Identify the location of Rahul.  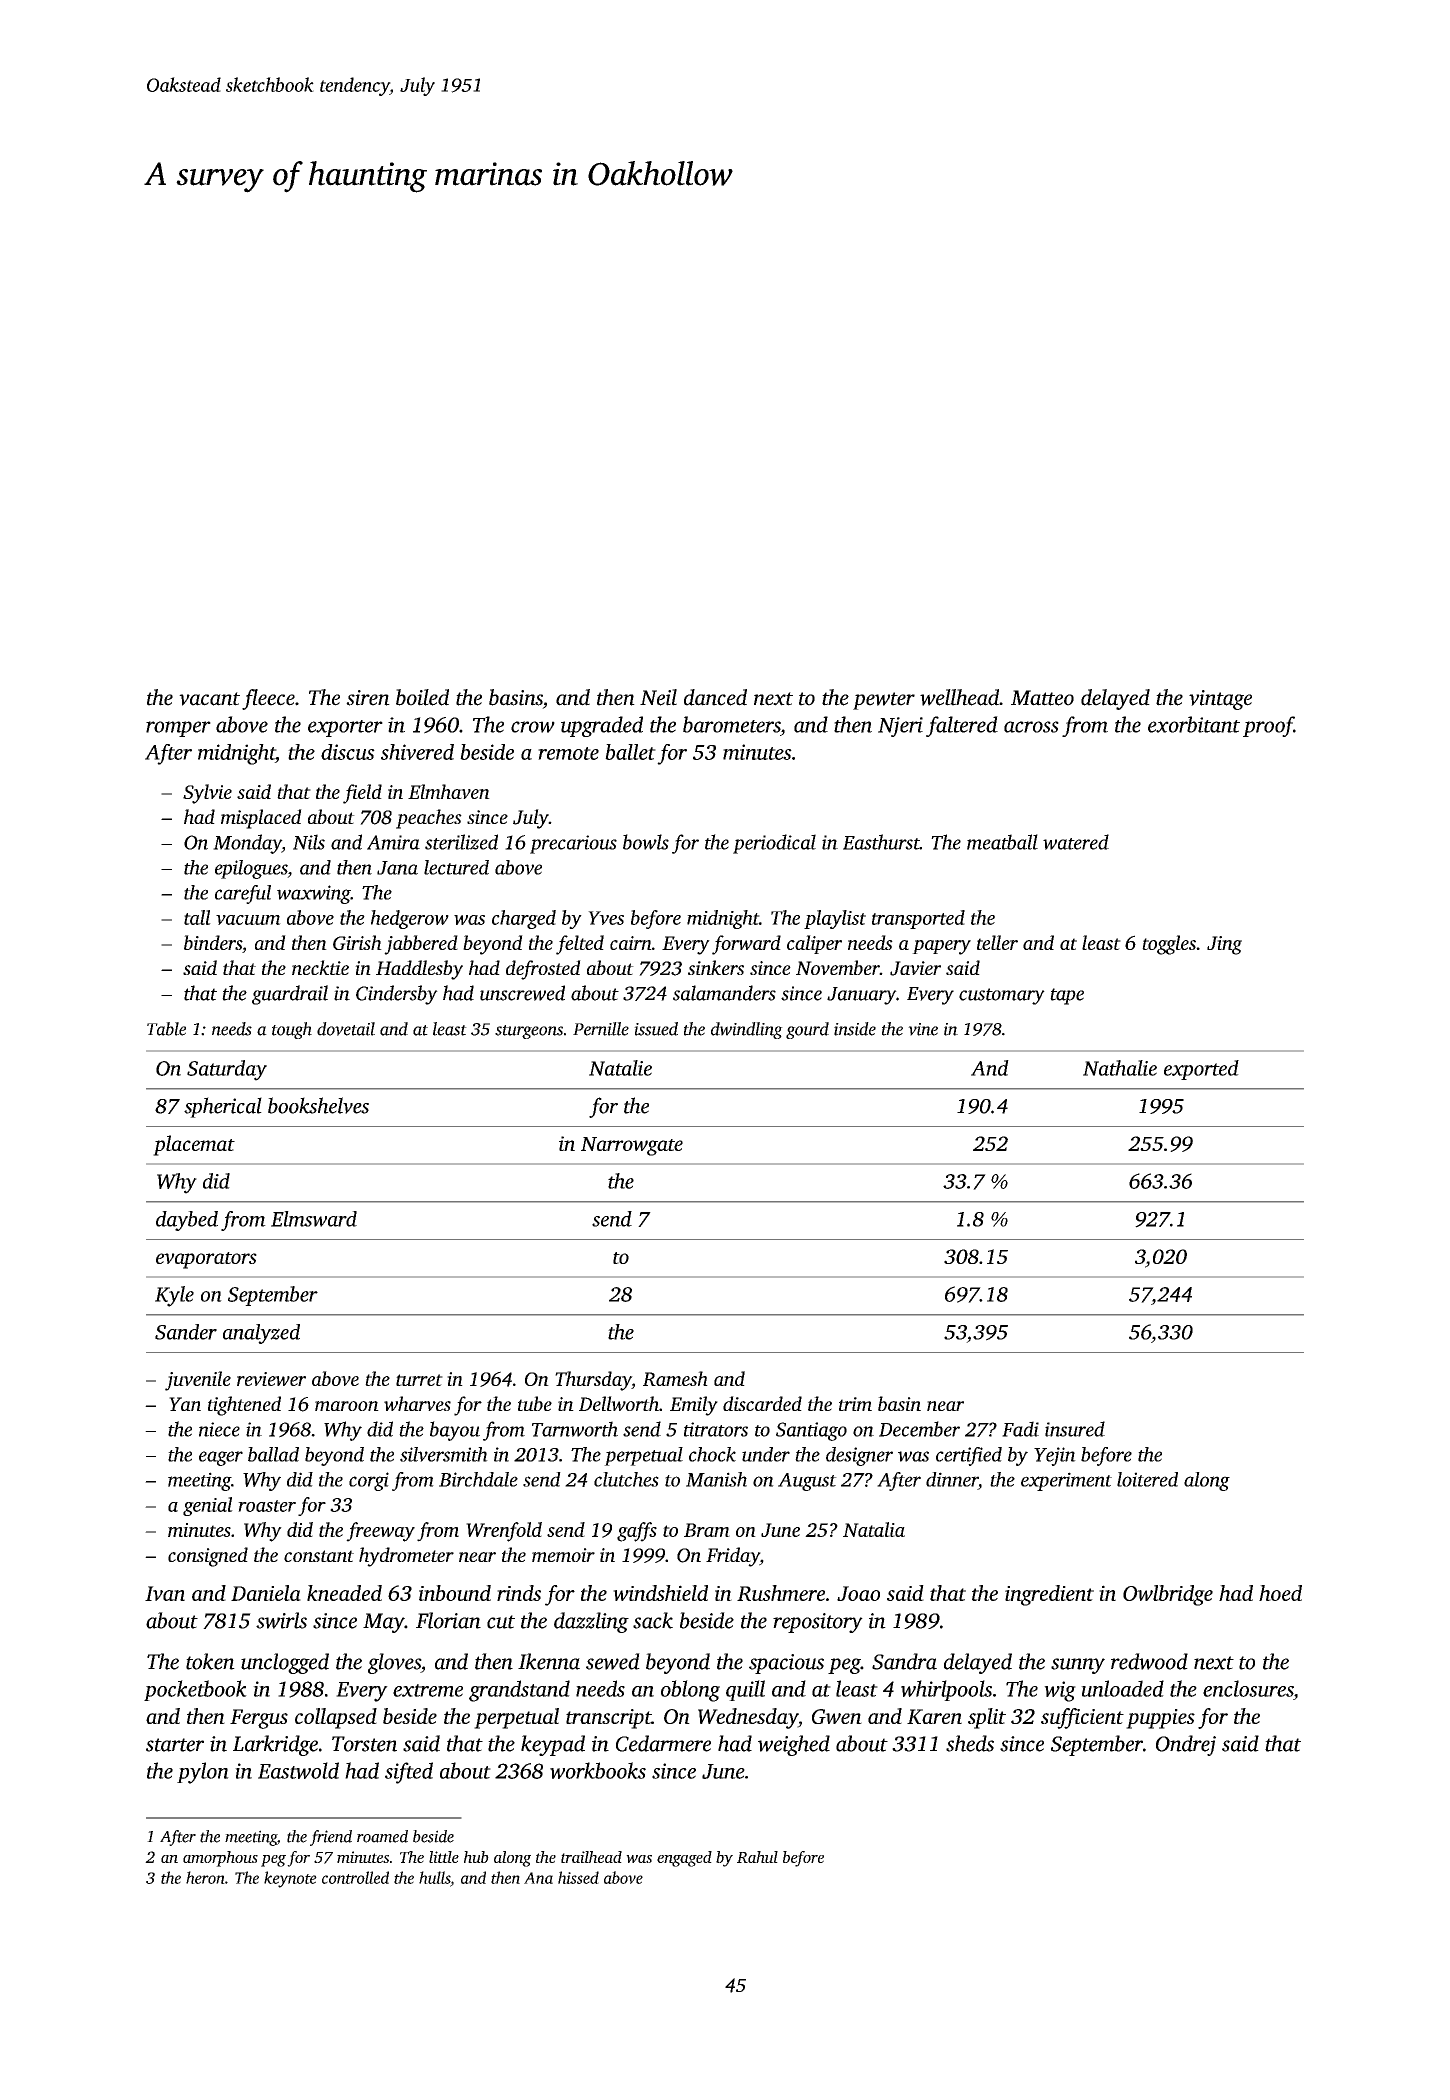
(757, 1857).
